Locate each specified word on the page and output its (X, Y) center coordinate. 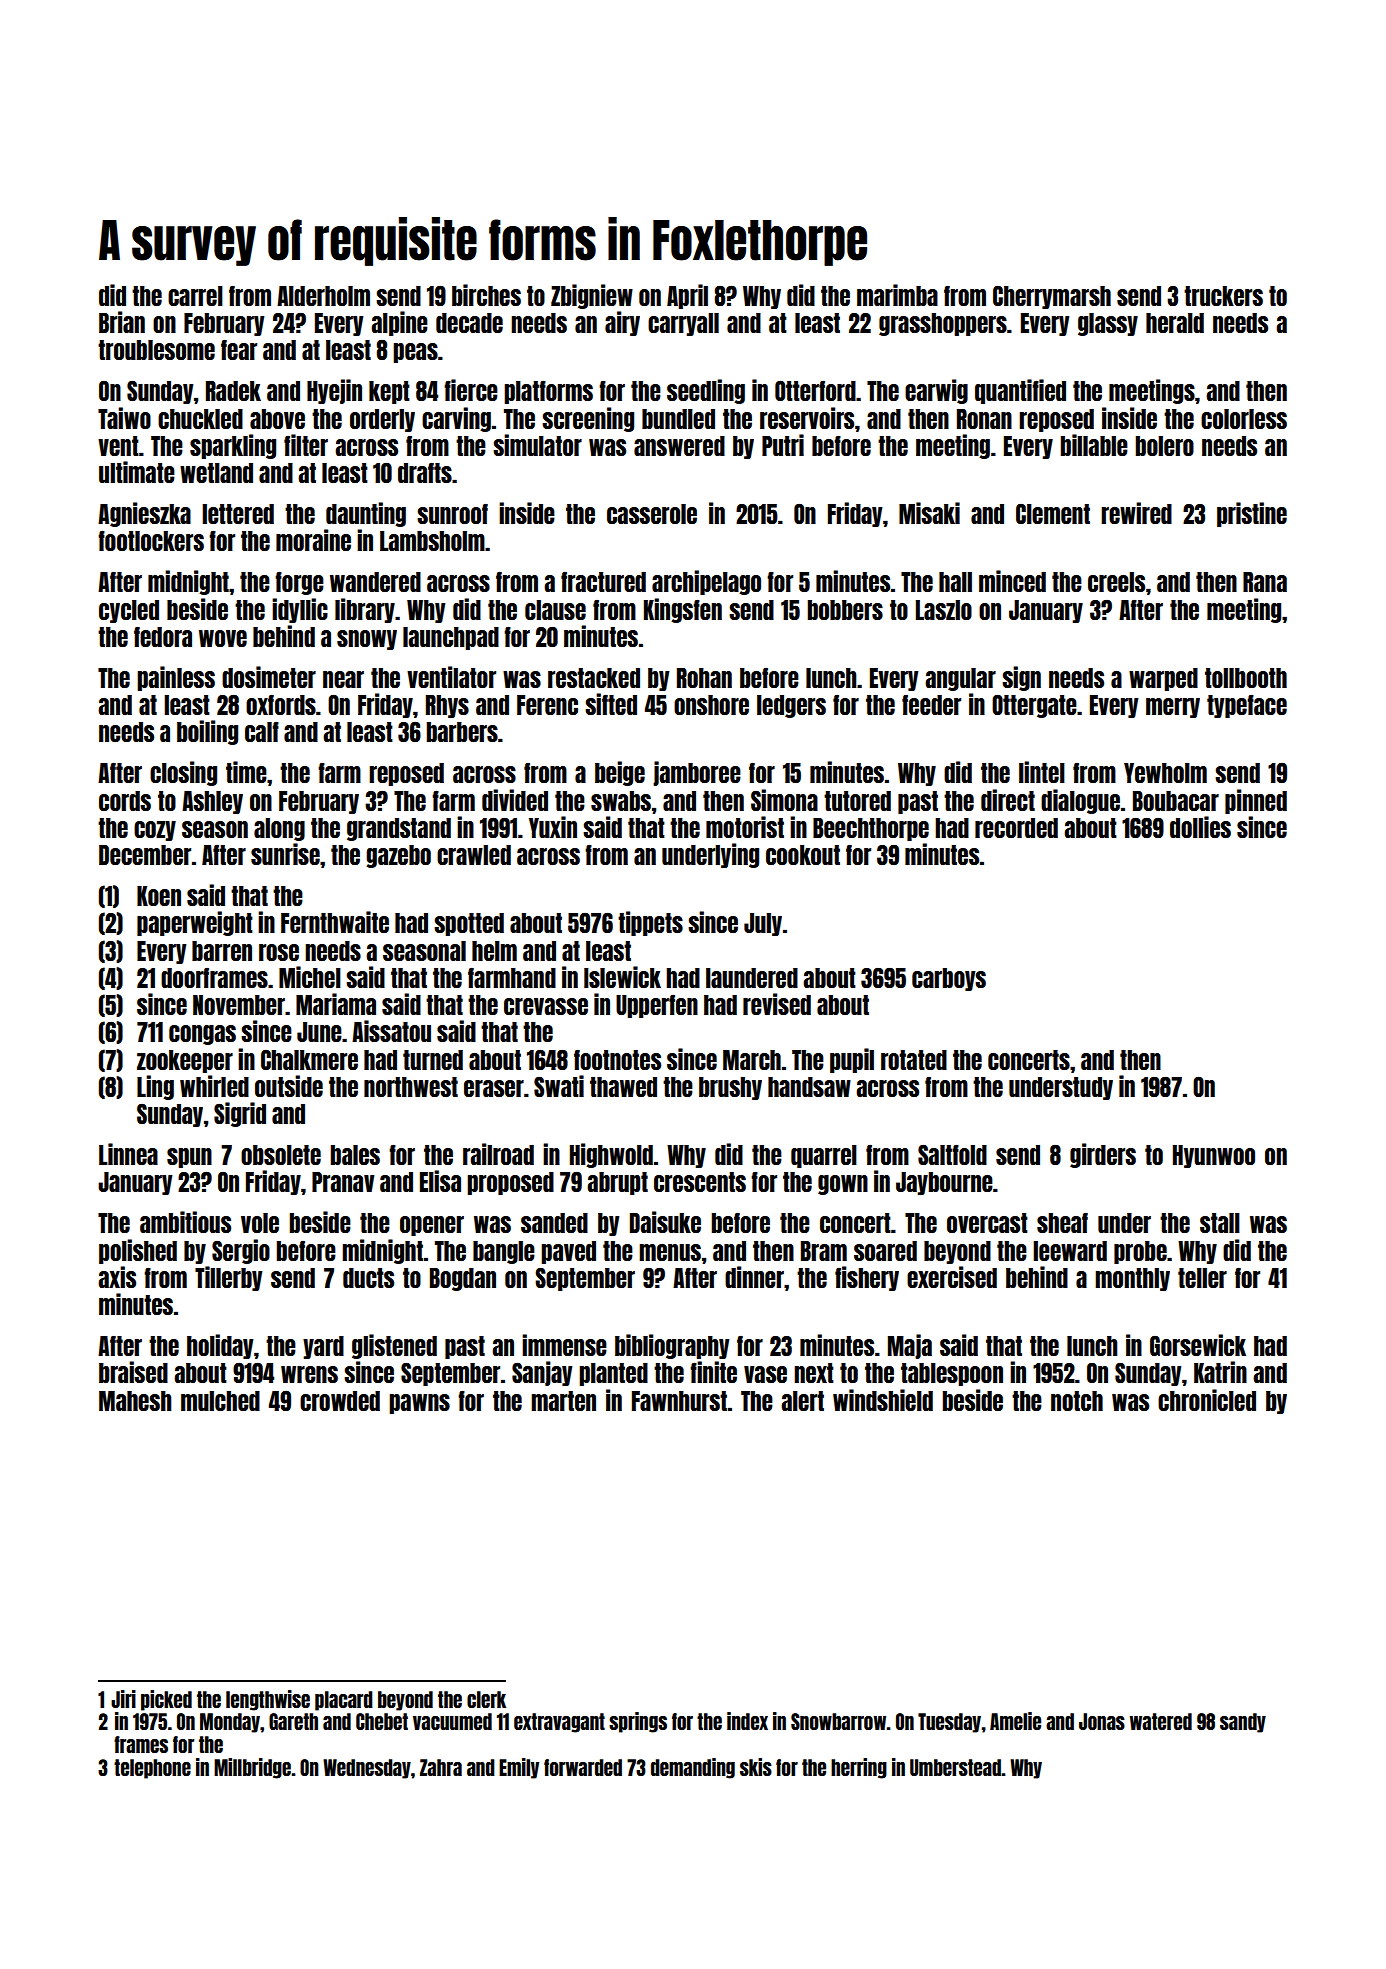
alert (802, 1401)
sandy (1243, 1723)
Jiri (123, 1699)
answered (679, 446)
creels (1116, 582)
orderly (382, 420)
